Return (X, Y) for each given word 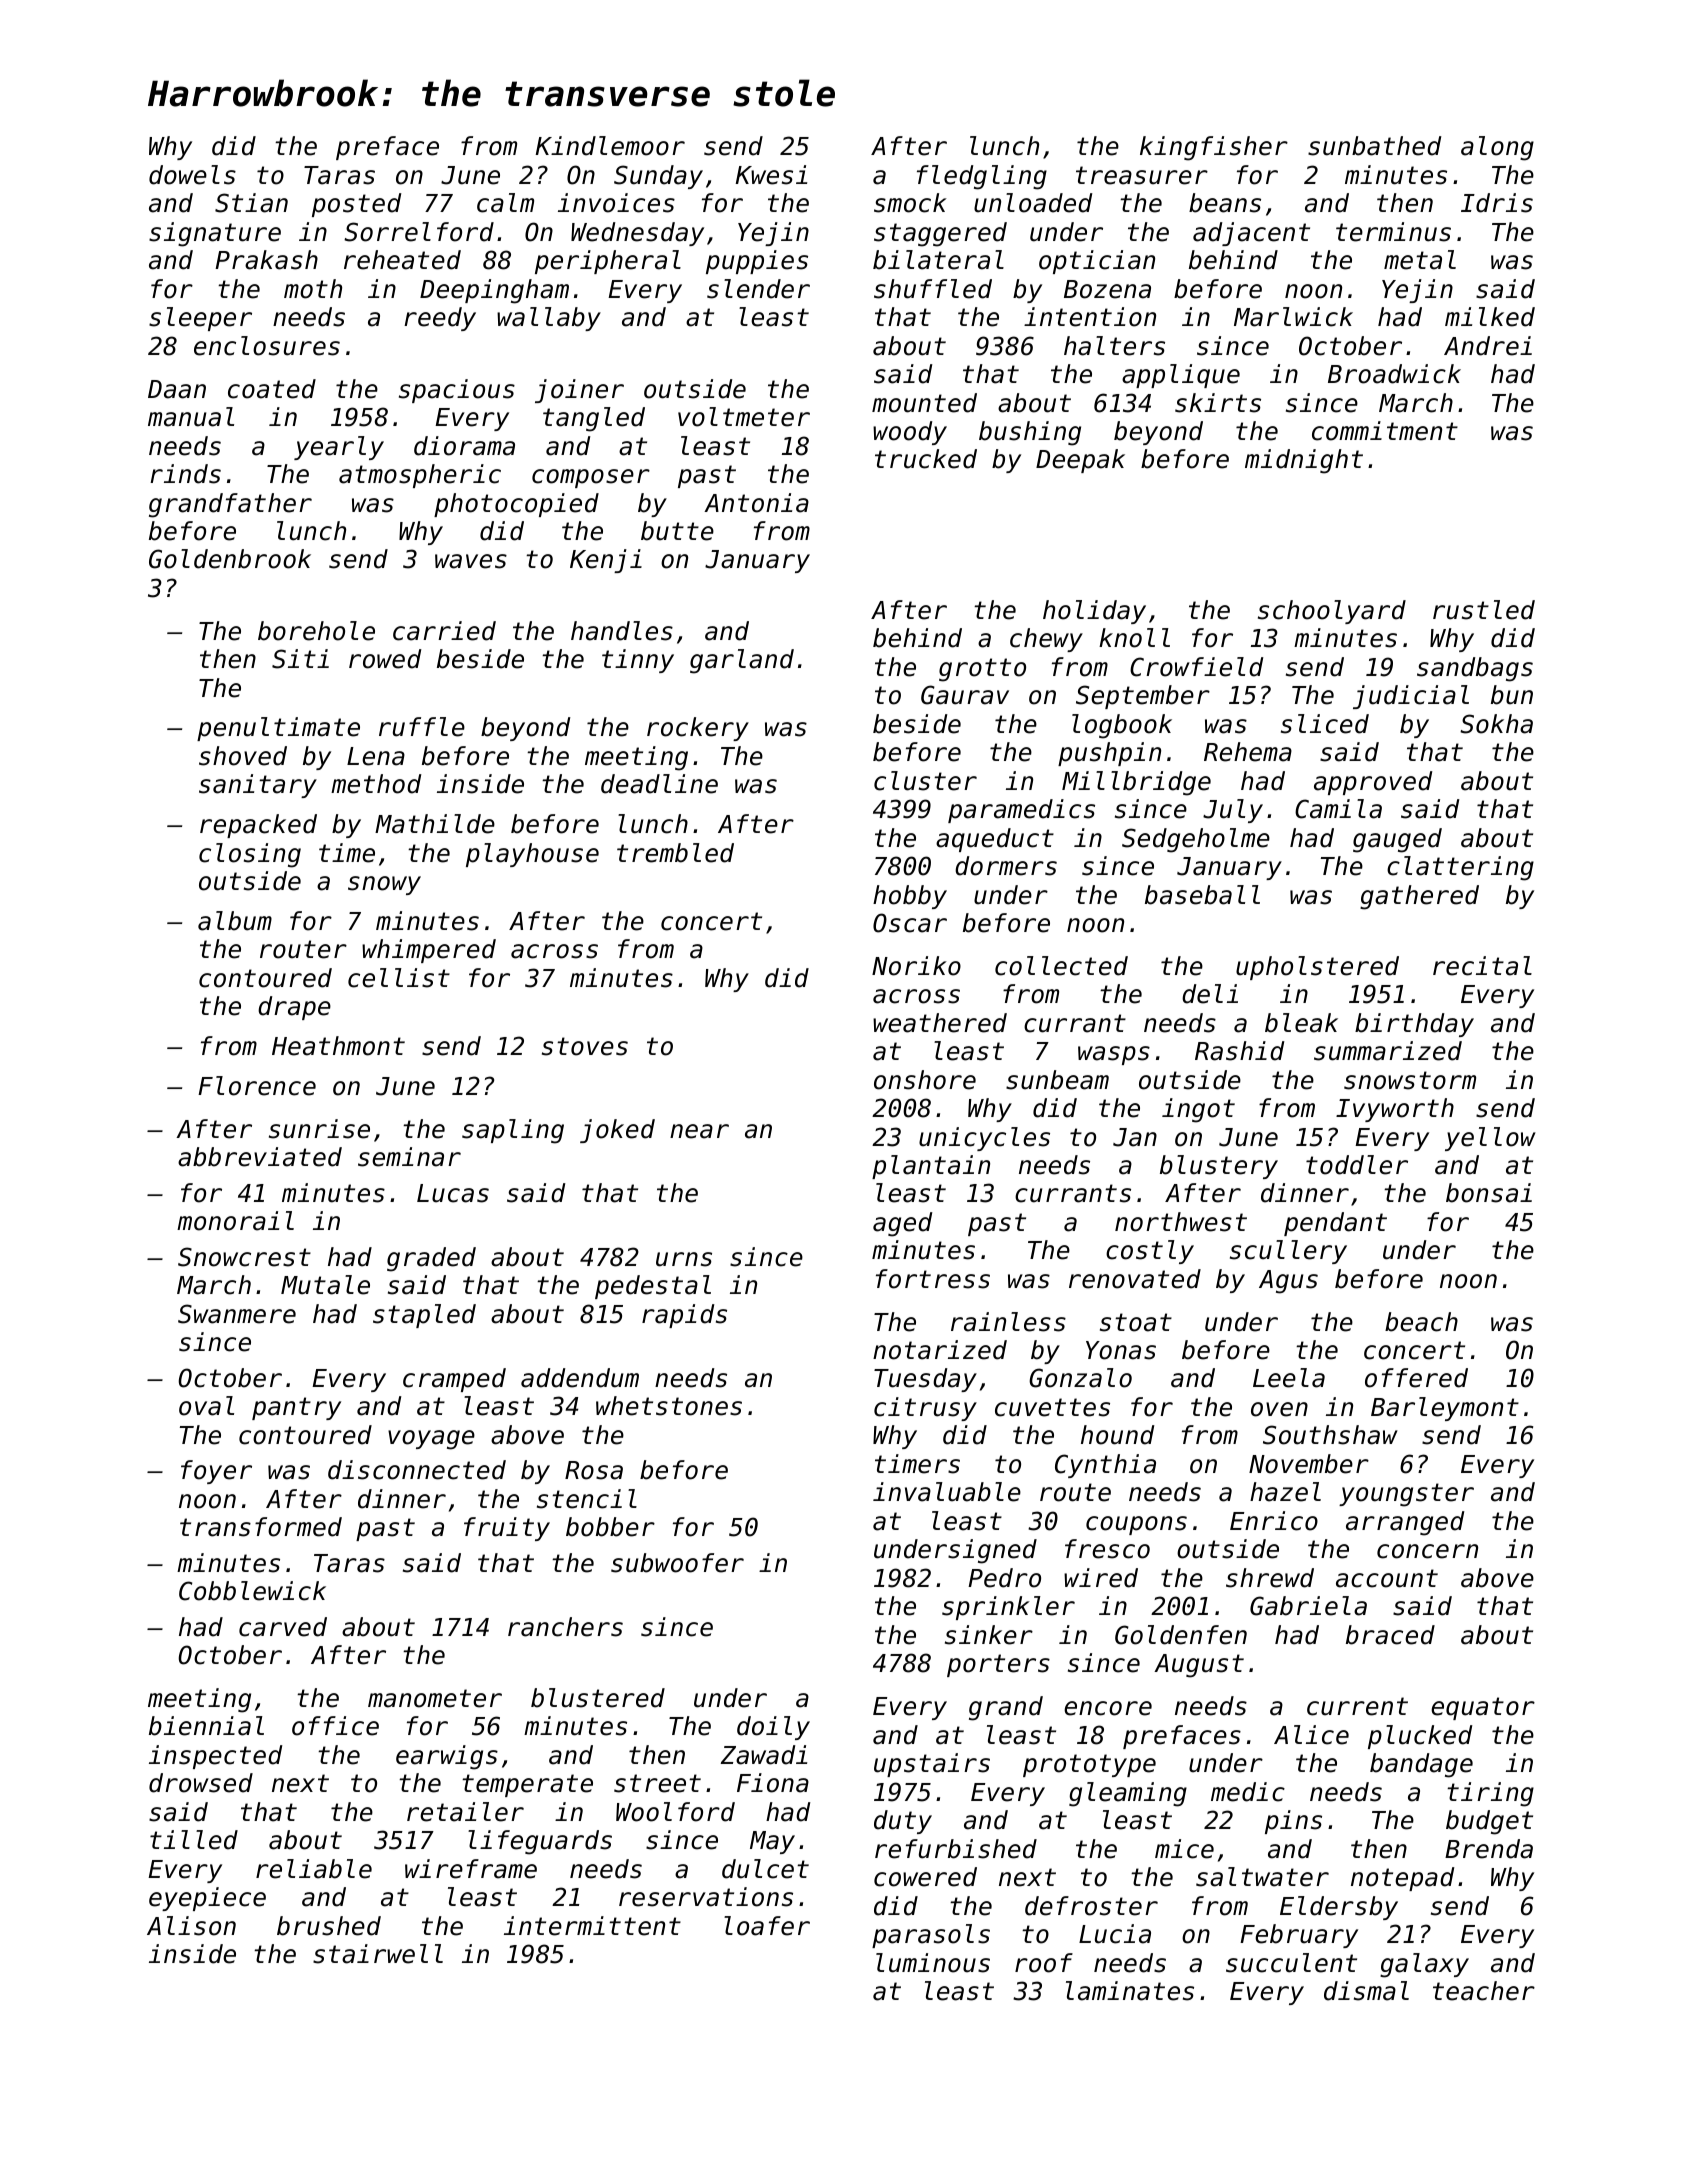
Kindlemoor (610, 146)
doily (773, 1728)
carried (444, 631)
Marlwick (1293, 317)
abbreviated (260, 1157)
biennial (206, 1726)
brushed (329, 1926)
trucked (926, 459)
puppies (757, 262)
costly (1150, 1252)
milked (1490, 317)
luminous (933, 1963)
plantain (931, 1167)
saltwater (1262, 1877)
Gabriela (1308, 1606)
